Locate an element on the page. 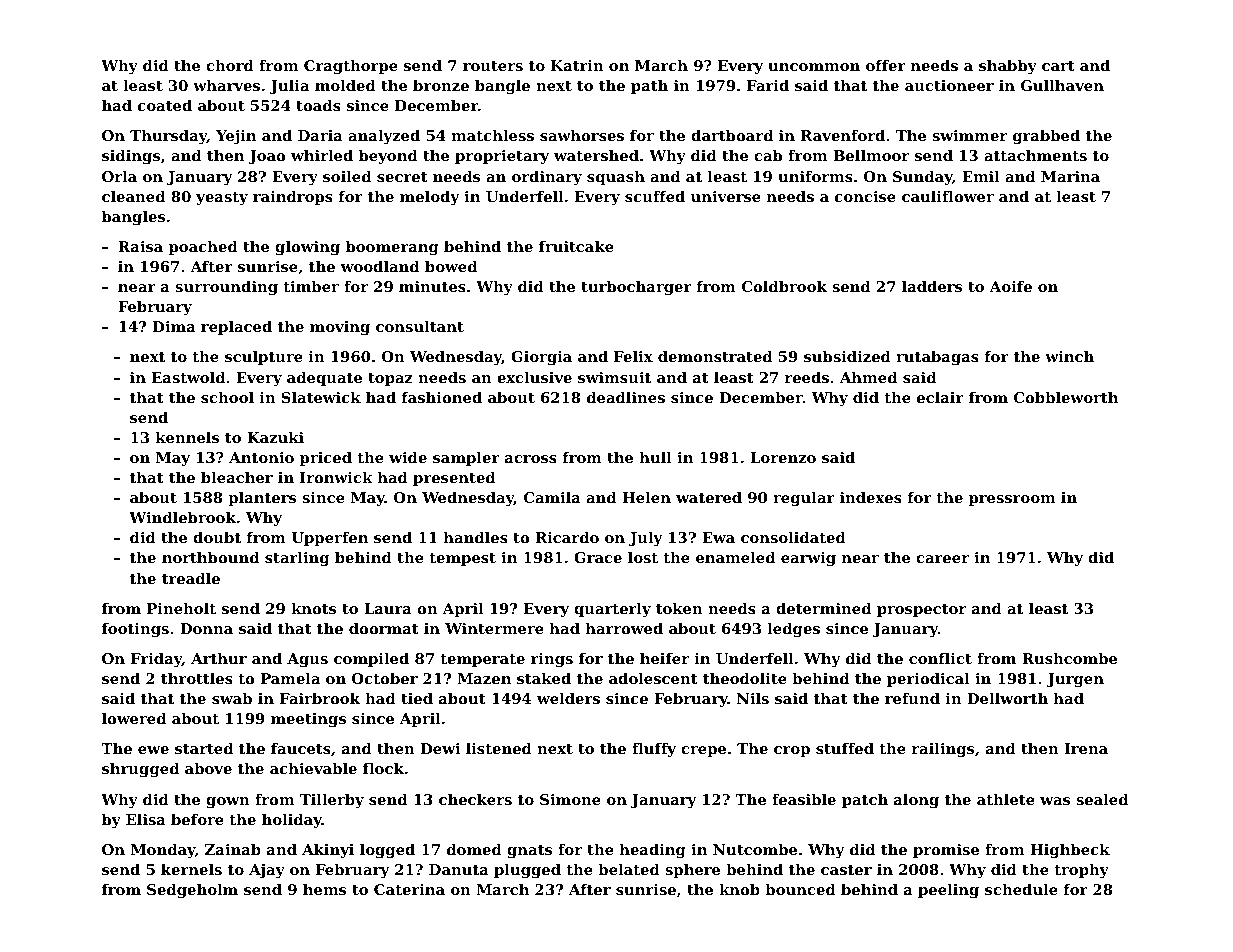  chord is located at coordinates (230, 65).
